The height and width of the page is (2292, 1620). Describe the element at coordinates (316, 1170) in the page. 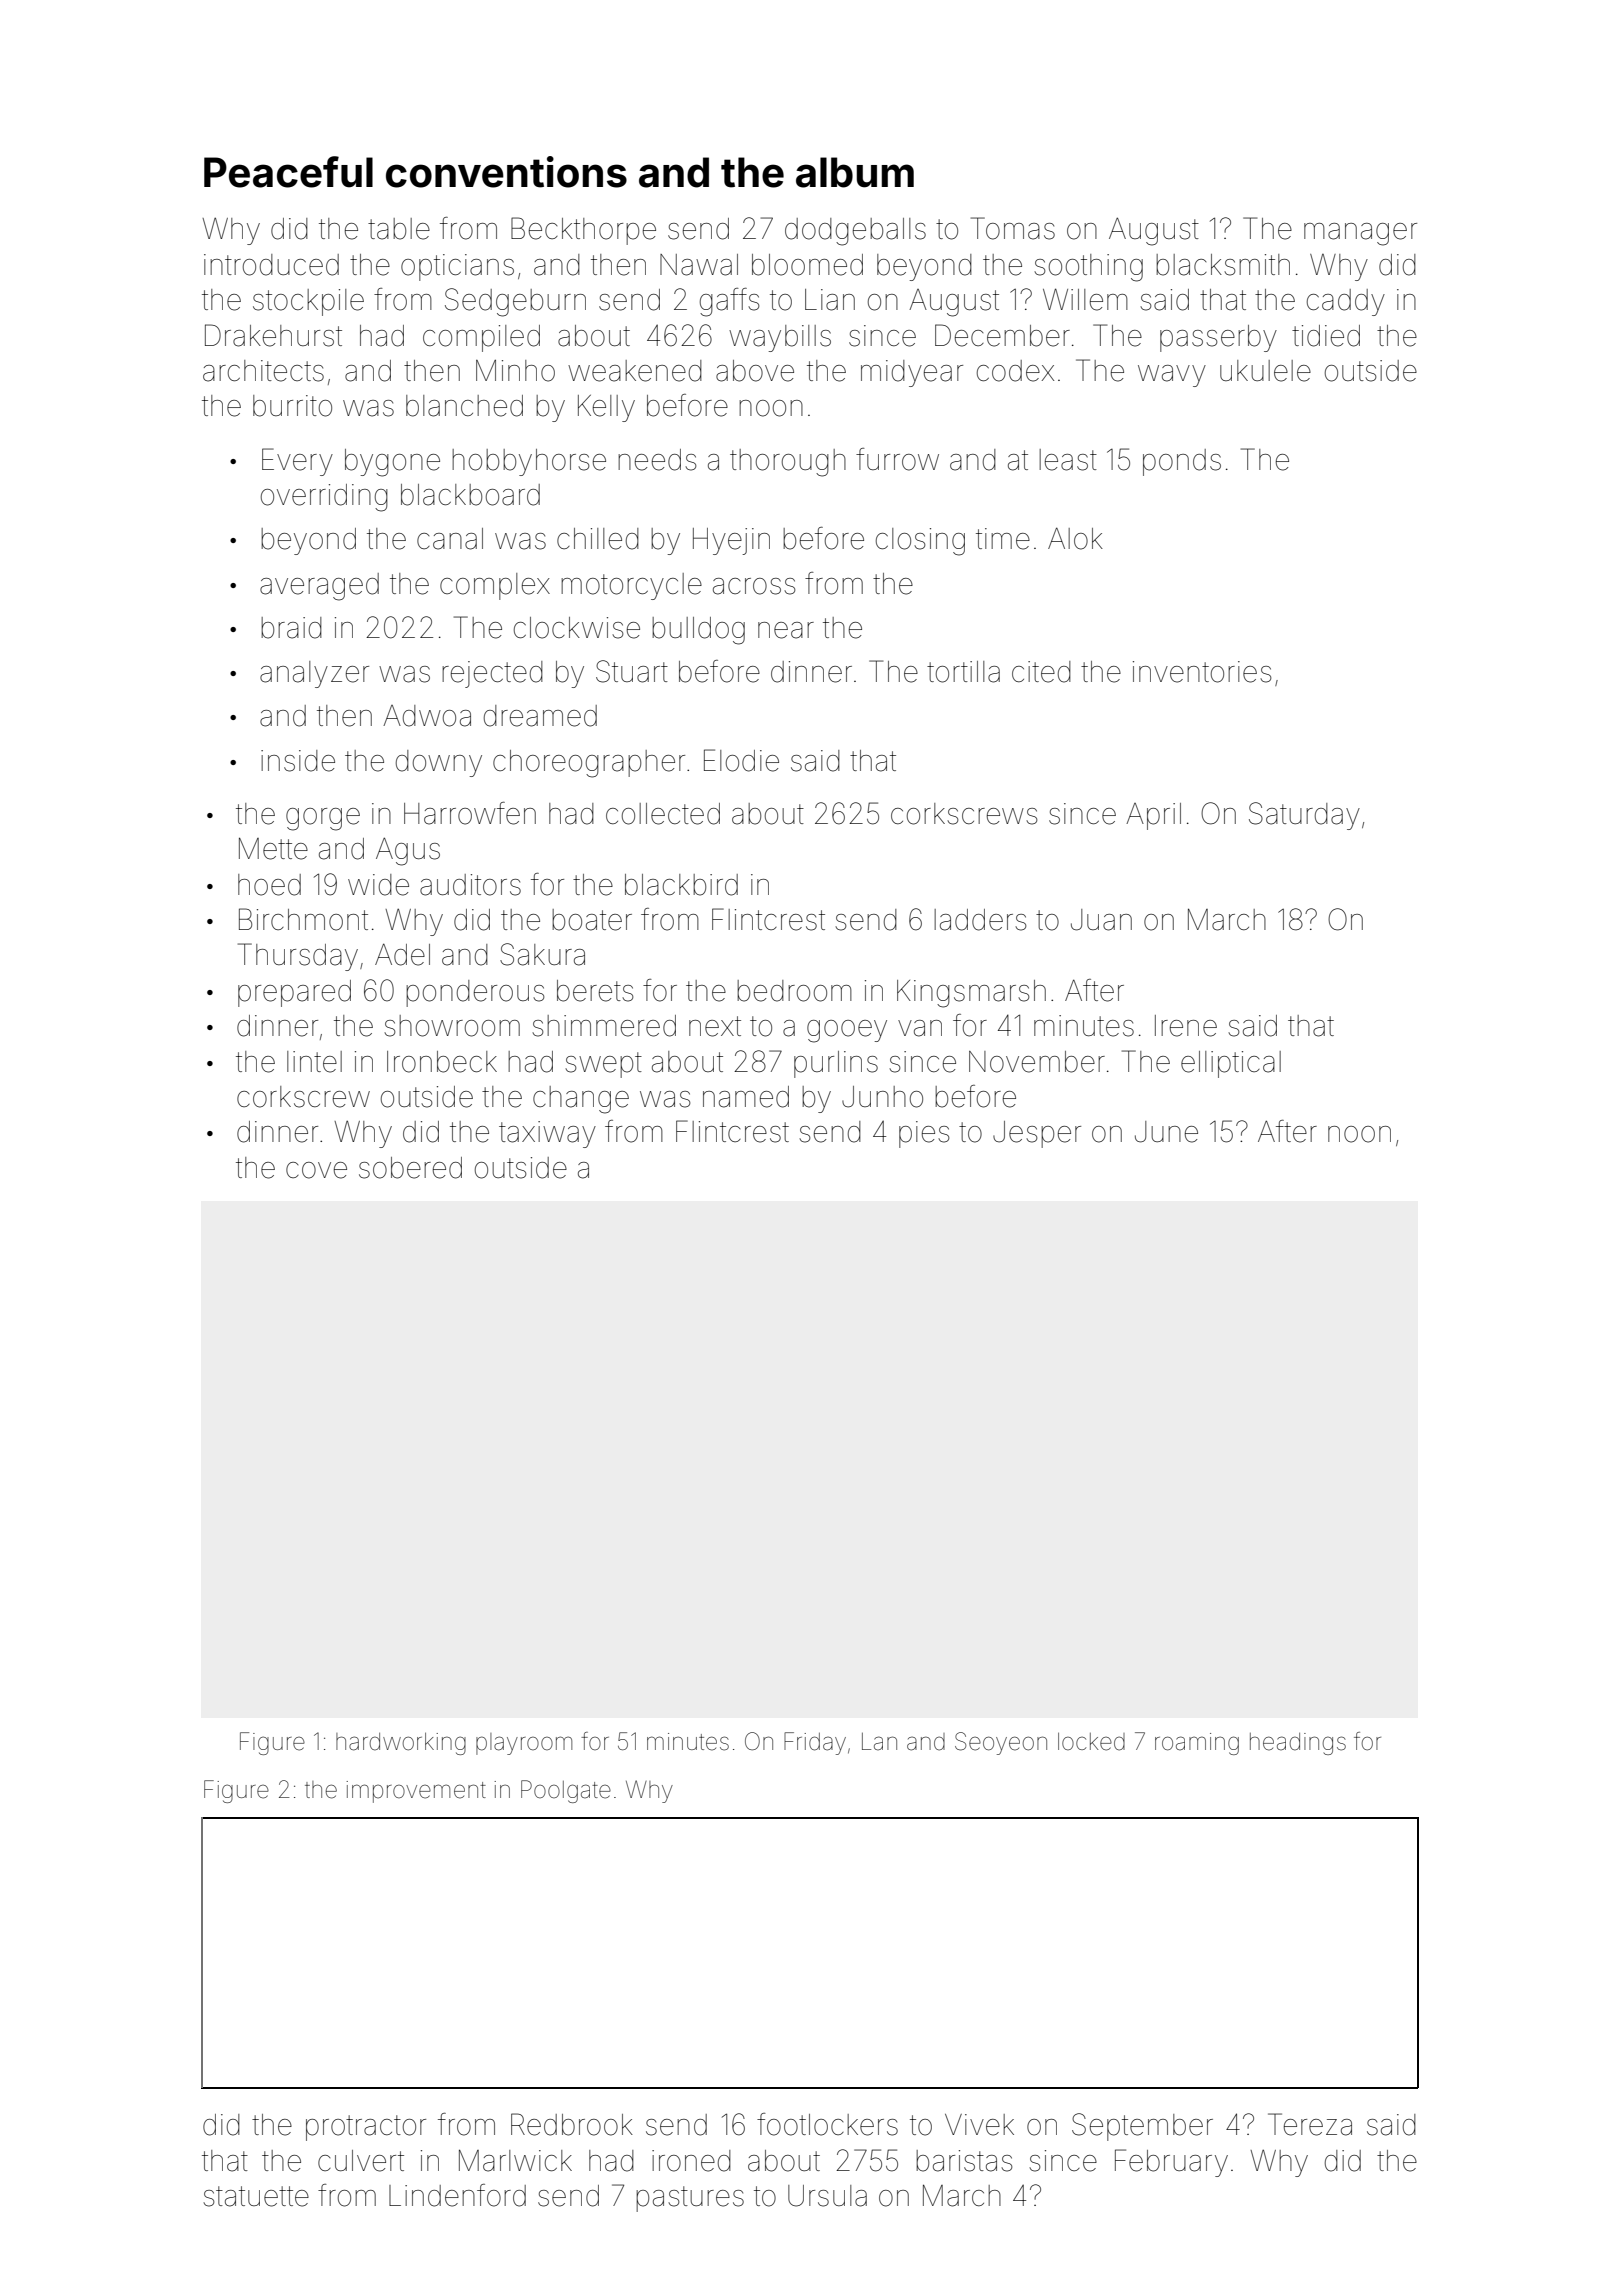

I see `cove` at that location.
